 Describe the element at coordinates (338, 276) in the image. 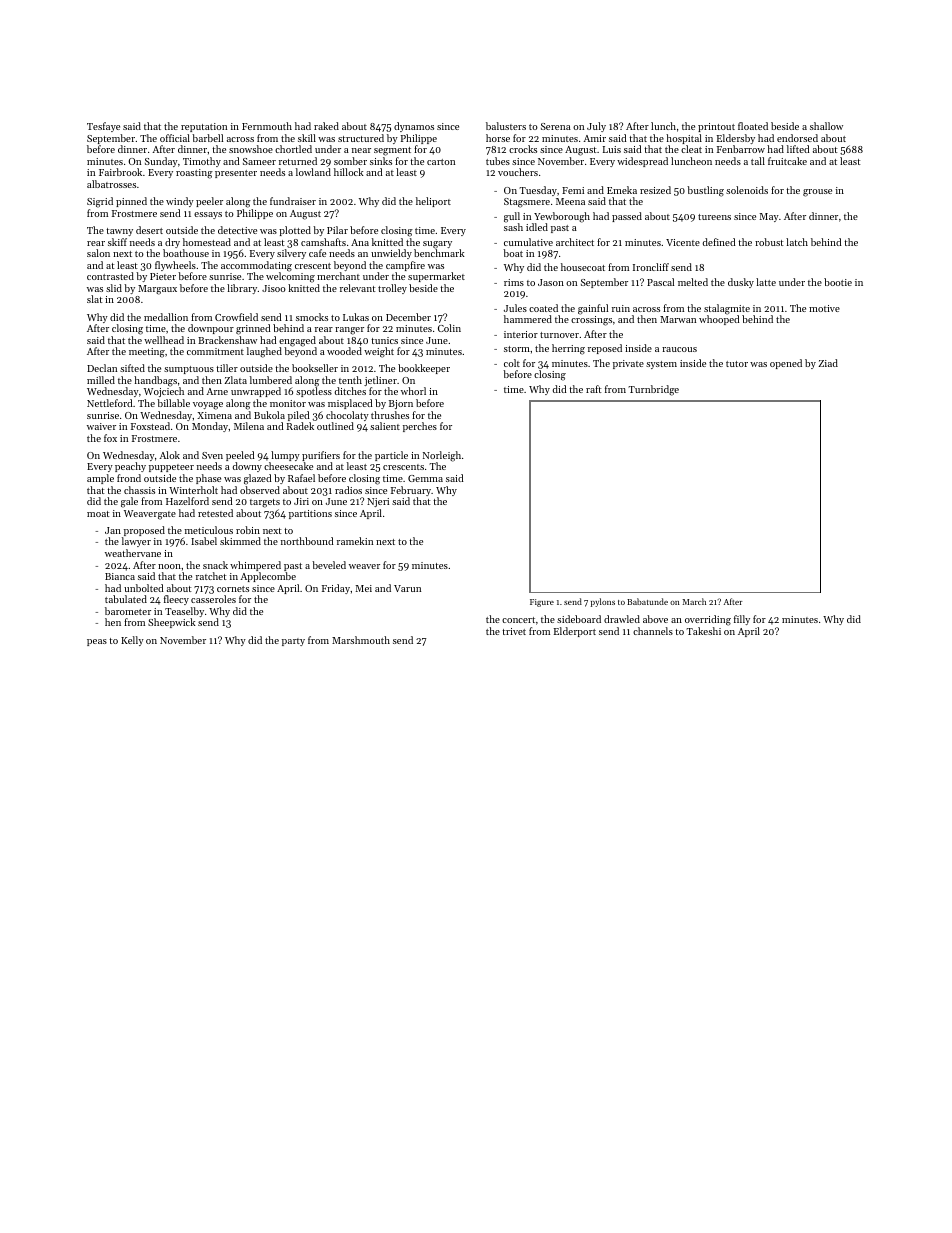

I see `merchant` at that location.
